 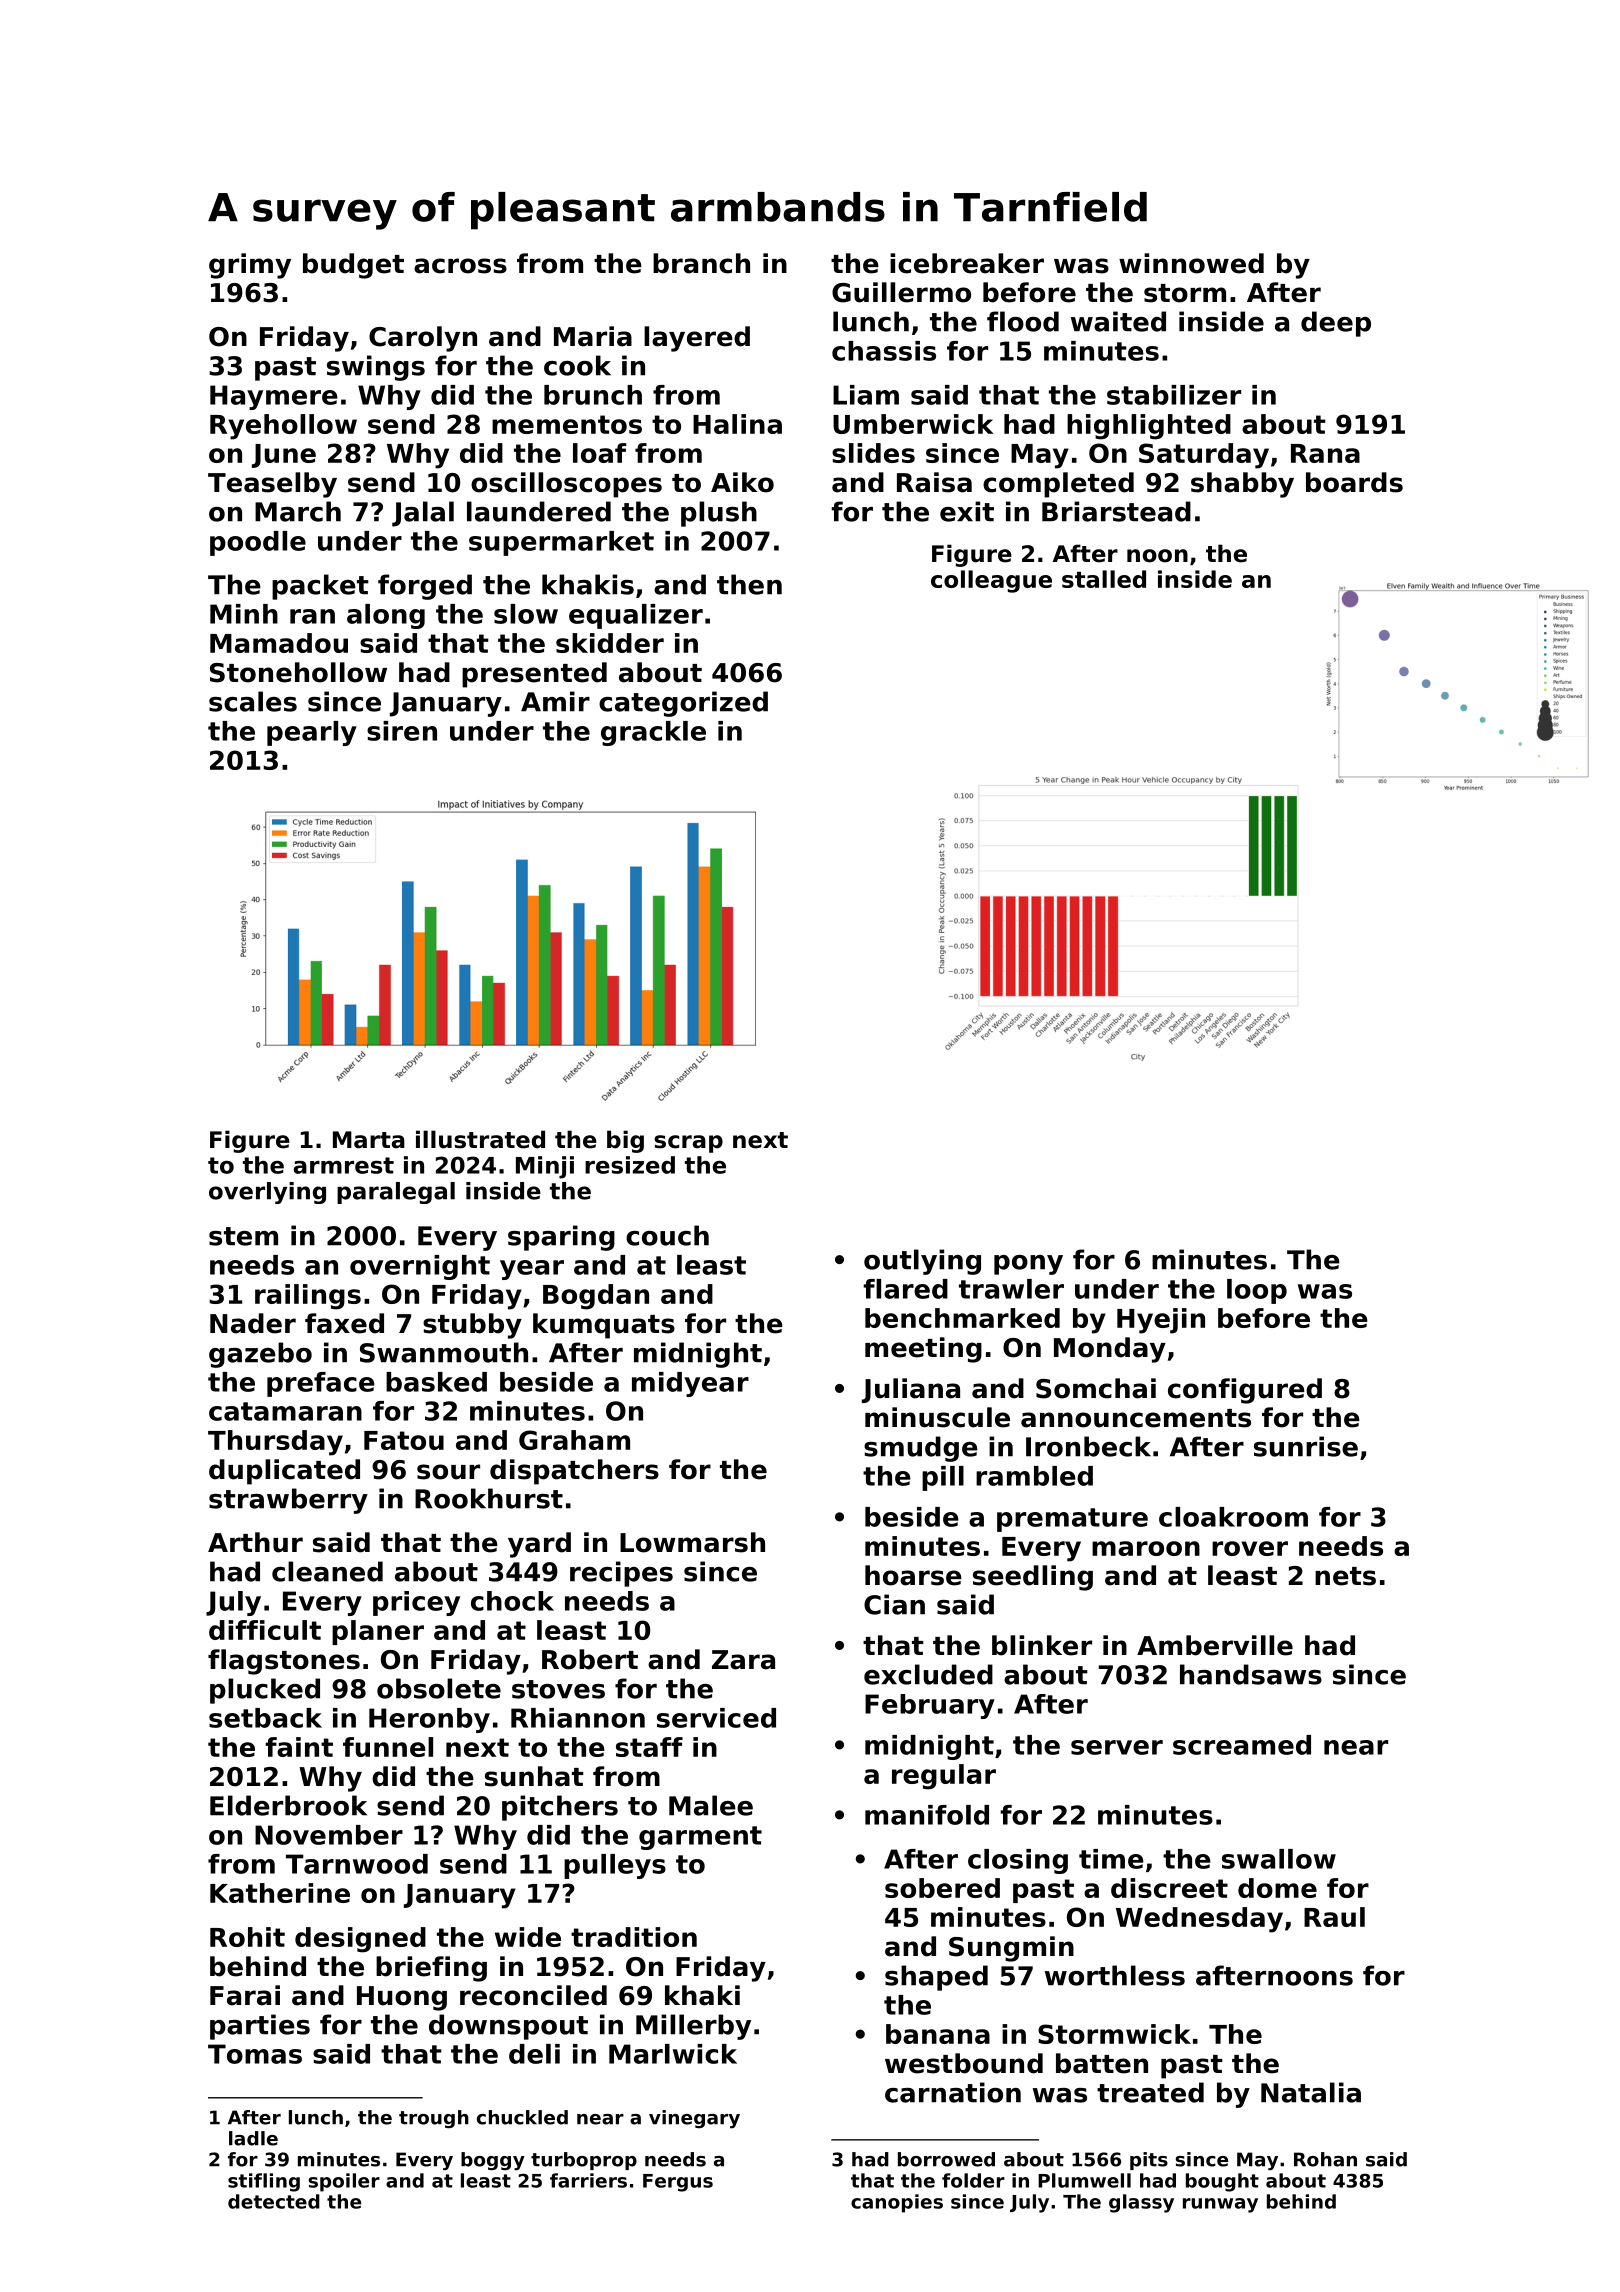 What do you see at coordinates (1191, 263) in the image?
I see `winnowed` at bounding box center [1191, 263].
